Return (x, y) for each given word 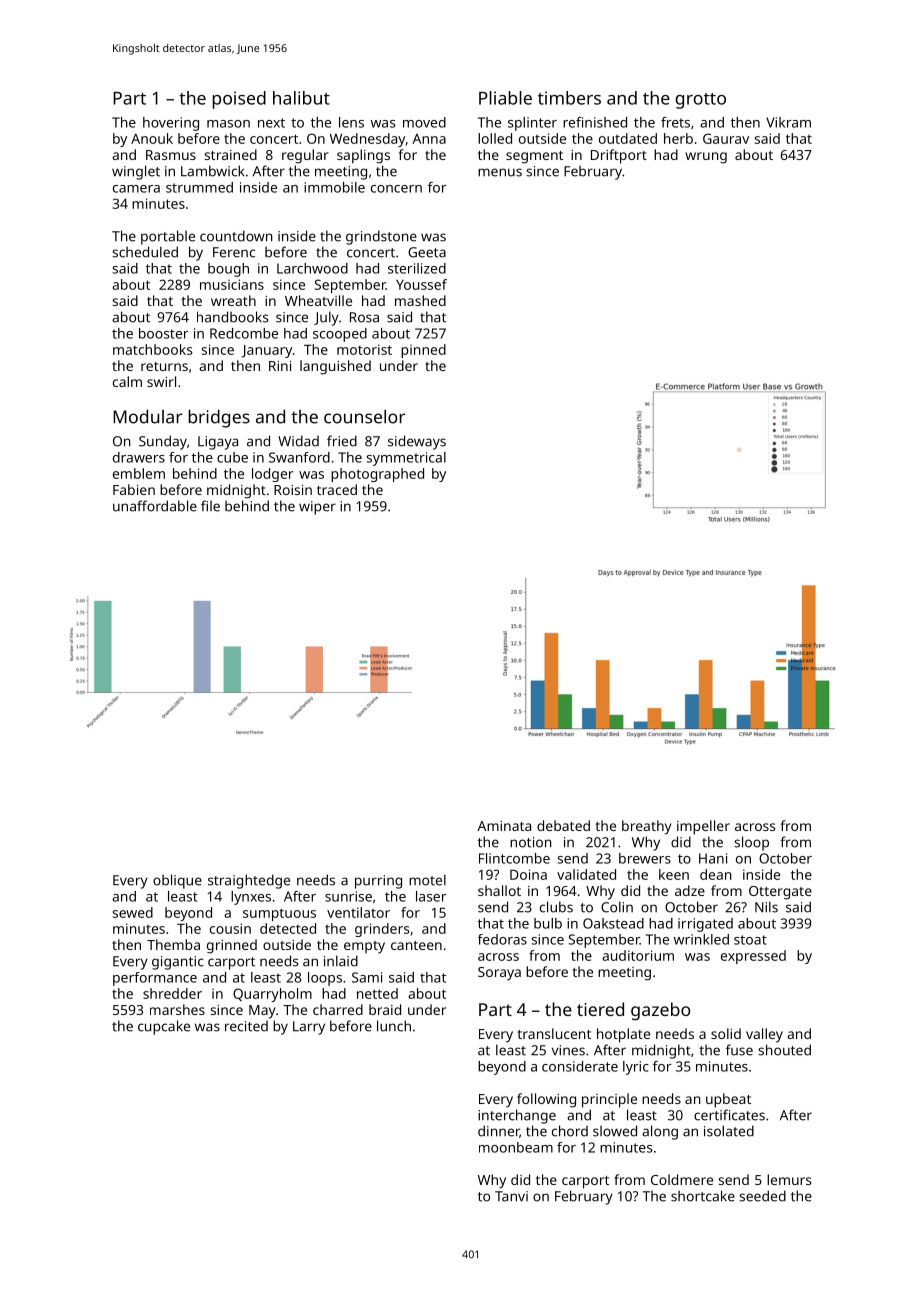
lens (351, 122)
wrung (706, 158)
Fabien (134, 489)
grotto (700, 101)
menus (500, 172)
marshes (177, 1009)
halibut (301, 98)
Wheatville (318, 300)
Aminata (504, 826)
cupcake (164, 1027)
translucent (554, 1033)
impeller (703, 827)
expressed (753, 957)
